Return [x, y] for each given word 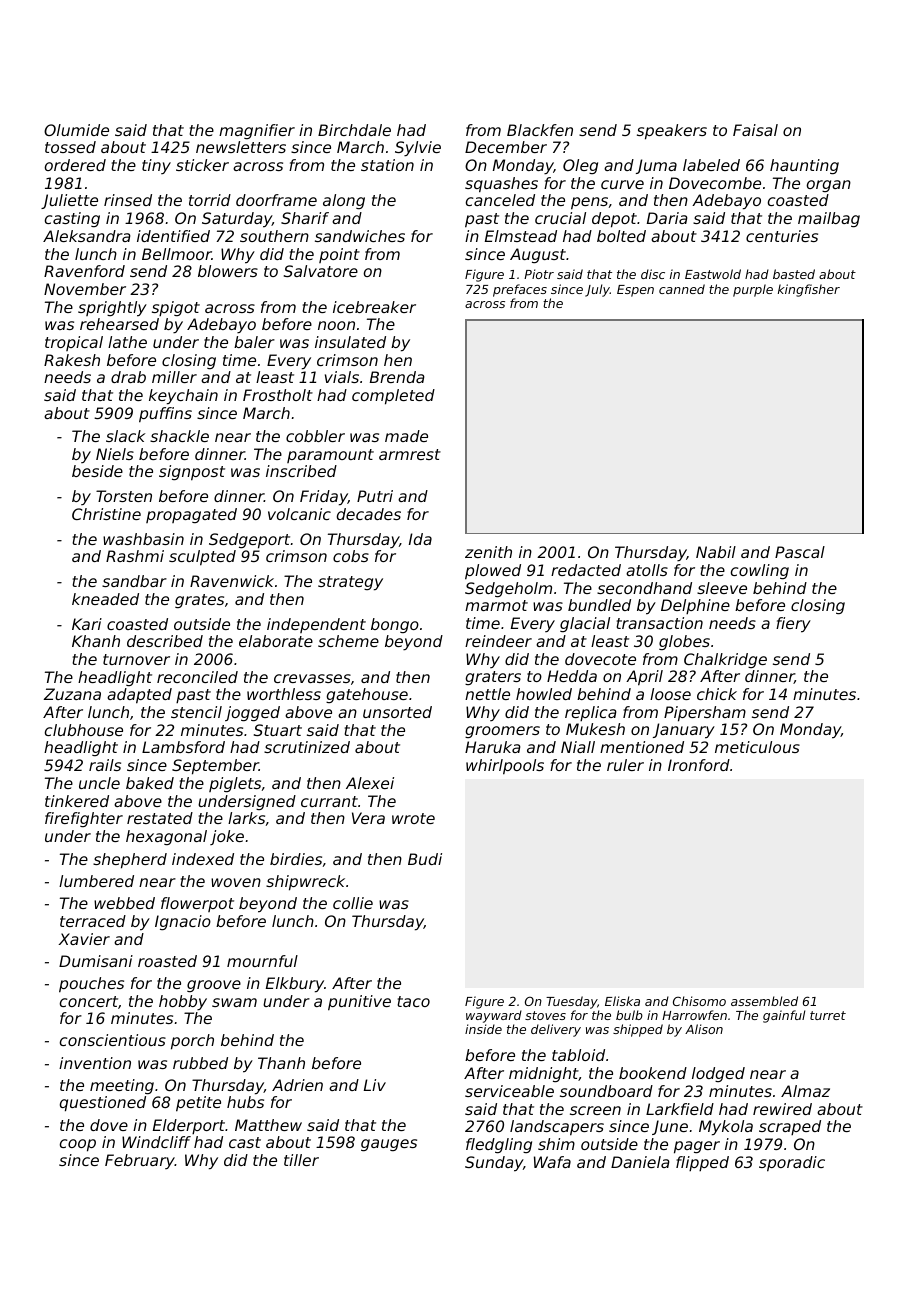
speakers [672, 132]
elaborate [276, 641]
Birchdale [354, 130]
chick [717, 694]
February [140, 1161]
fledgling [499, 1145]
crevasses [312, 678]
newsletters [241, 147]
